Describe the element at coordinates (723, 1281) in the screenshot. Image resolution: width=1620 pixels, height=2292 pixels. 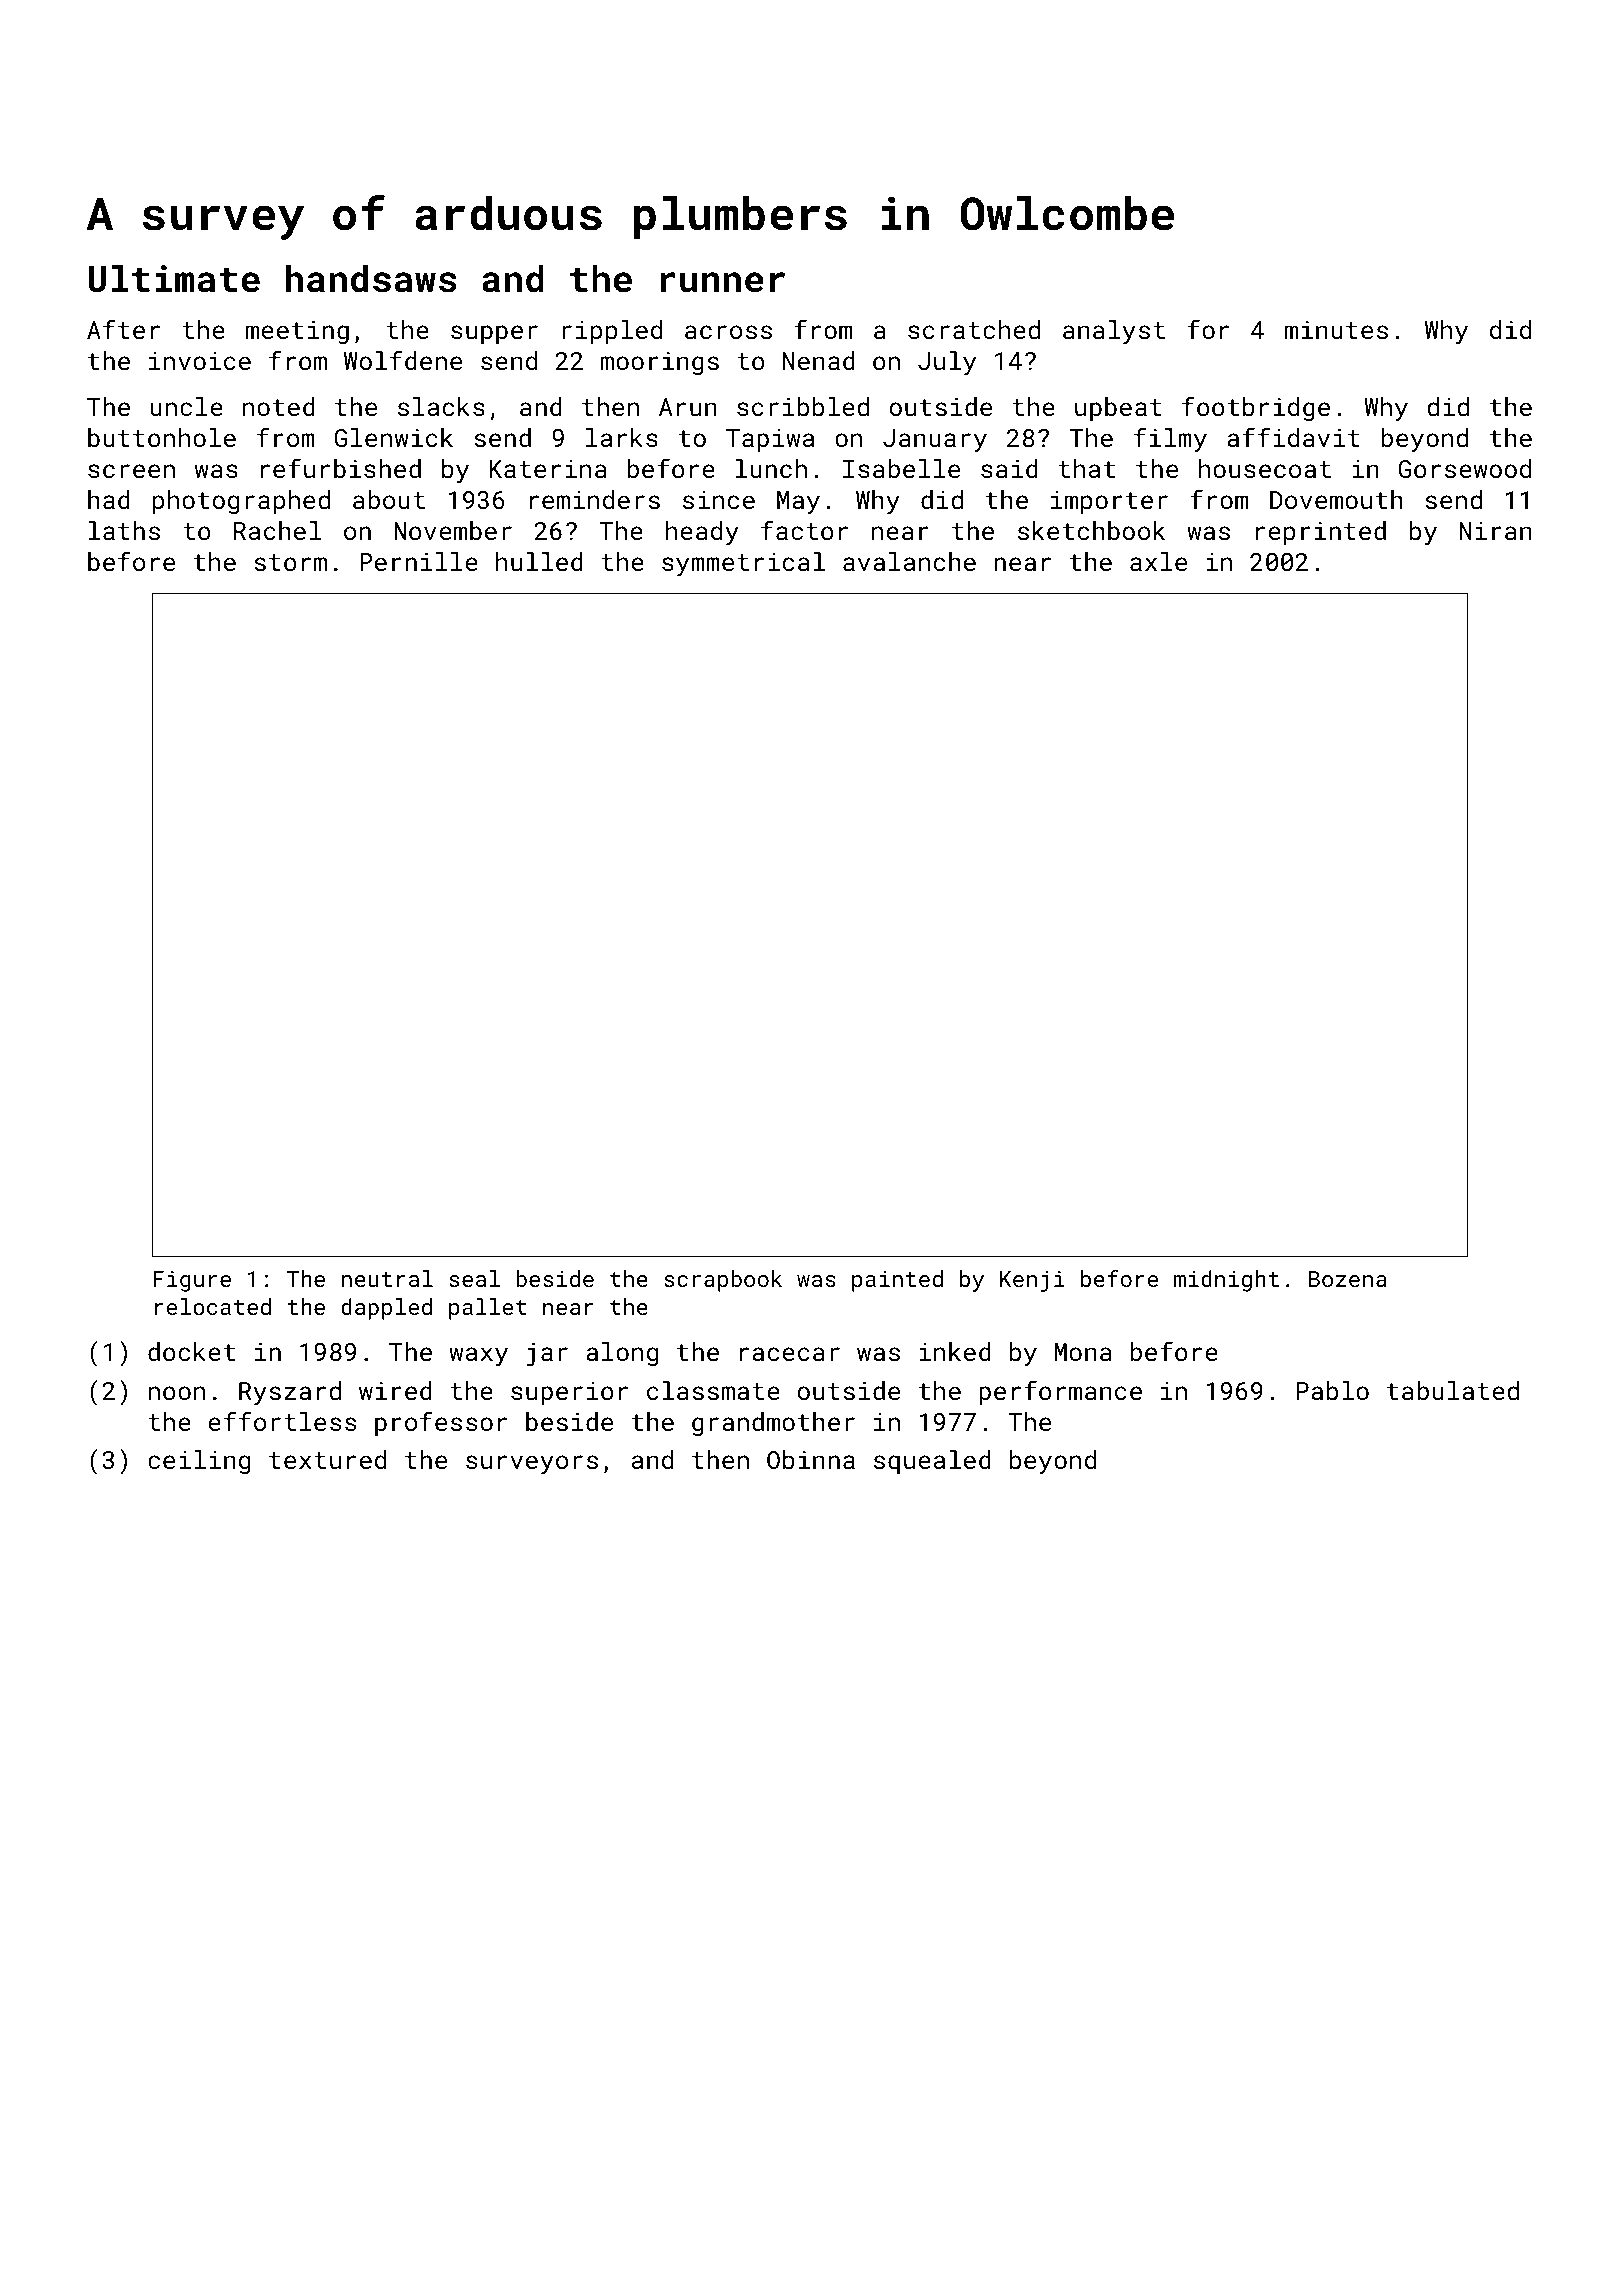
I see `scrapbook` at that location.
